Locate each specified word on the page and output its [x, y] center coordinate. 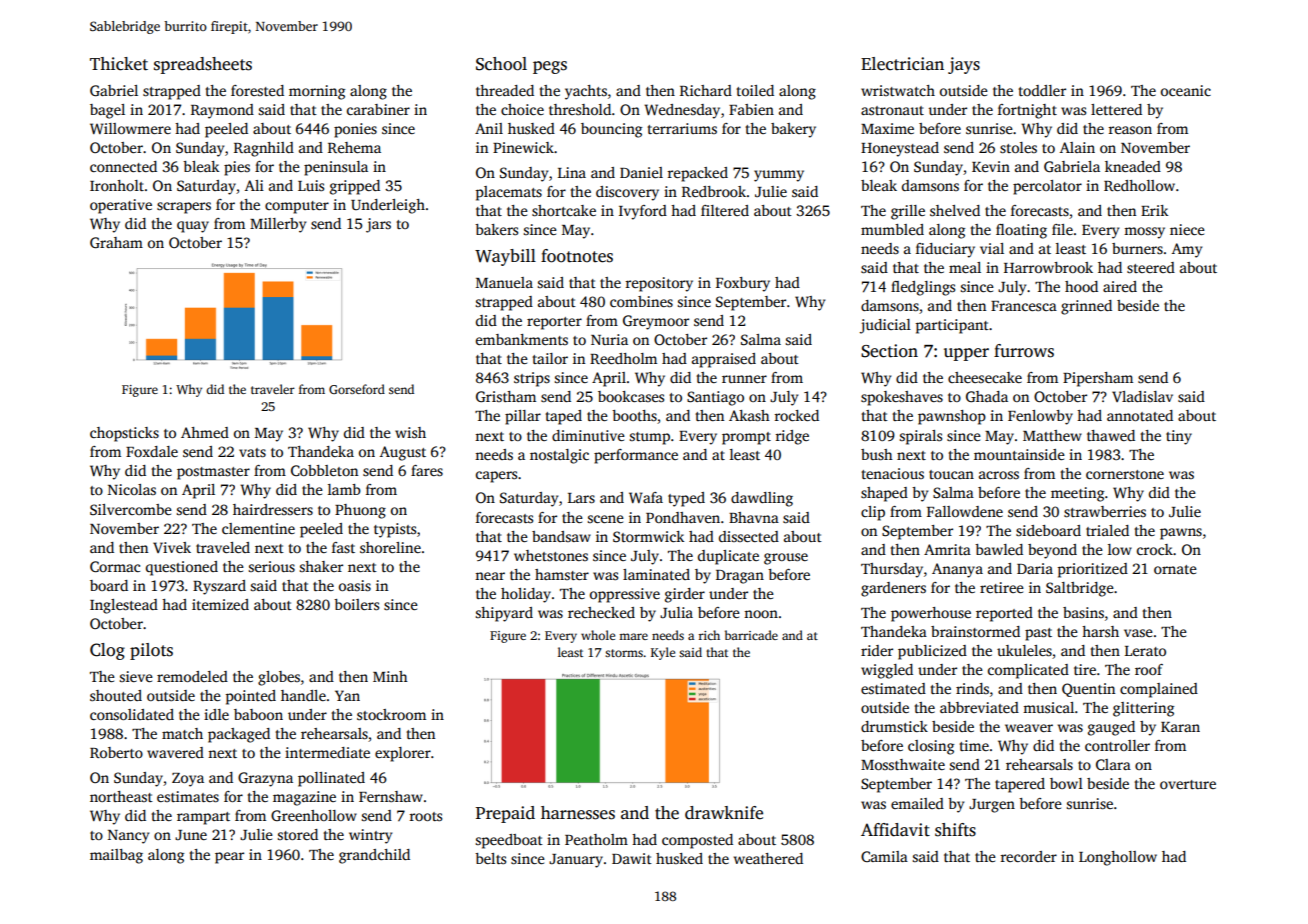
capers [496, 477]
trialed [1107, 530]
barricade [751, 635]
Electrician [902, 64]
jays [964, 65]
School [501, 64]
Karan [1180, 727]
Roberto [116, 752]
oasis [355, 585]
